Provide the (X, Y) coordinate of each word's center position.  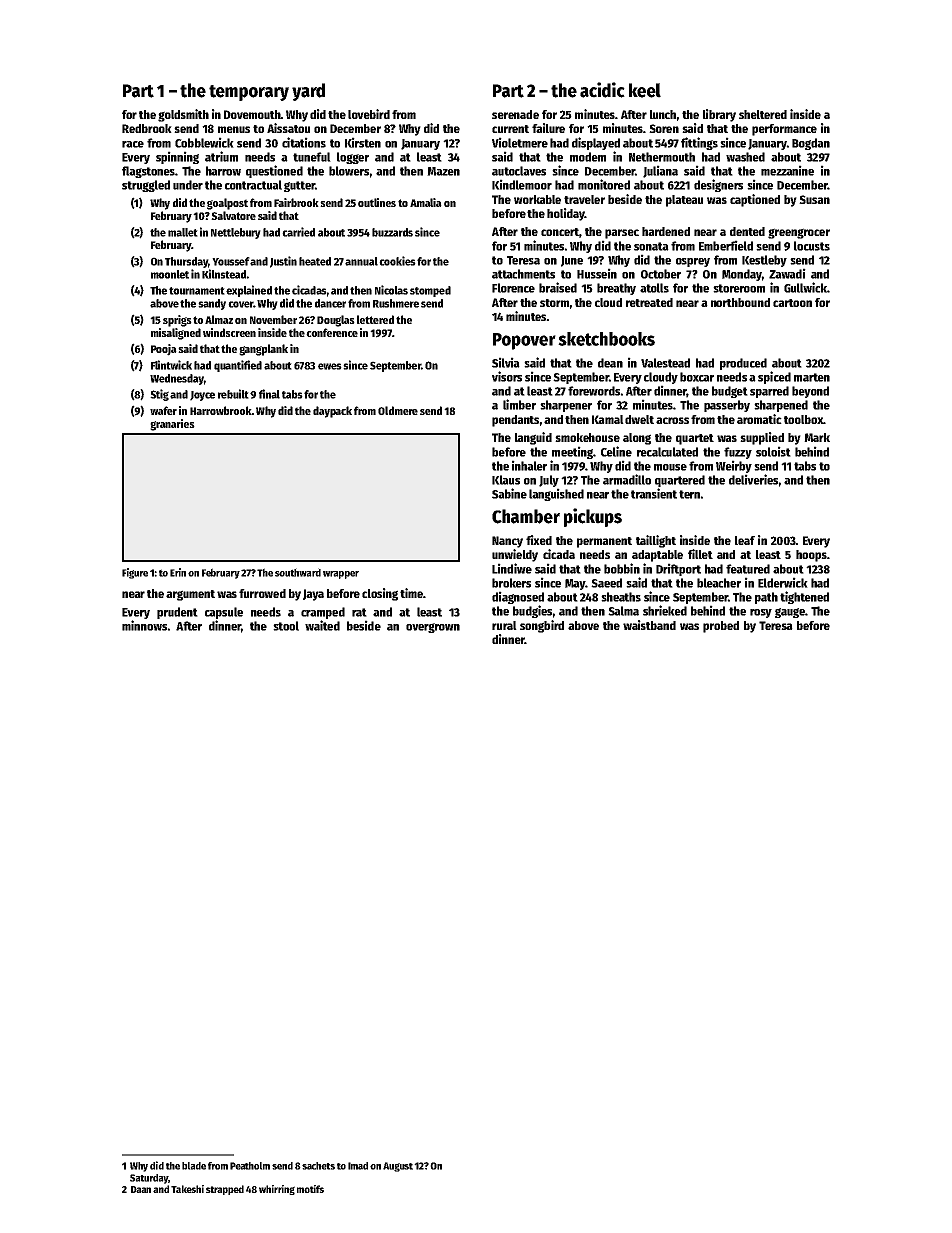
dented (747, 231)
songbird (542, 626)
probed (721, 627)
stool (286, 626)
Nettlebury (236, 233)
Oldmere (398, 410)
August (398, 1167)
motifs (310, 1189)
